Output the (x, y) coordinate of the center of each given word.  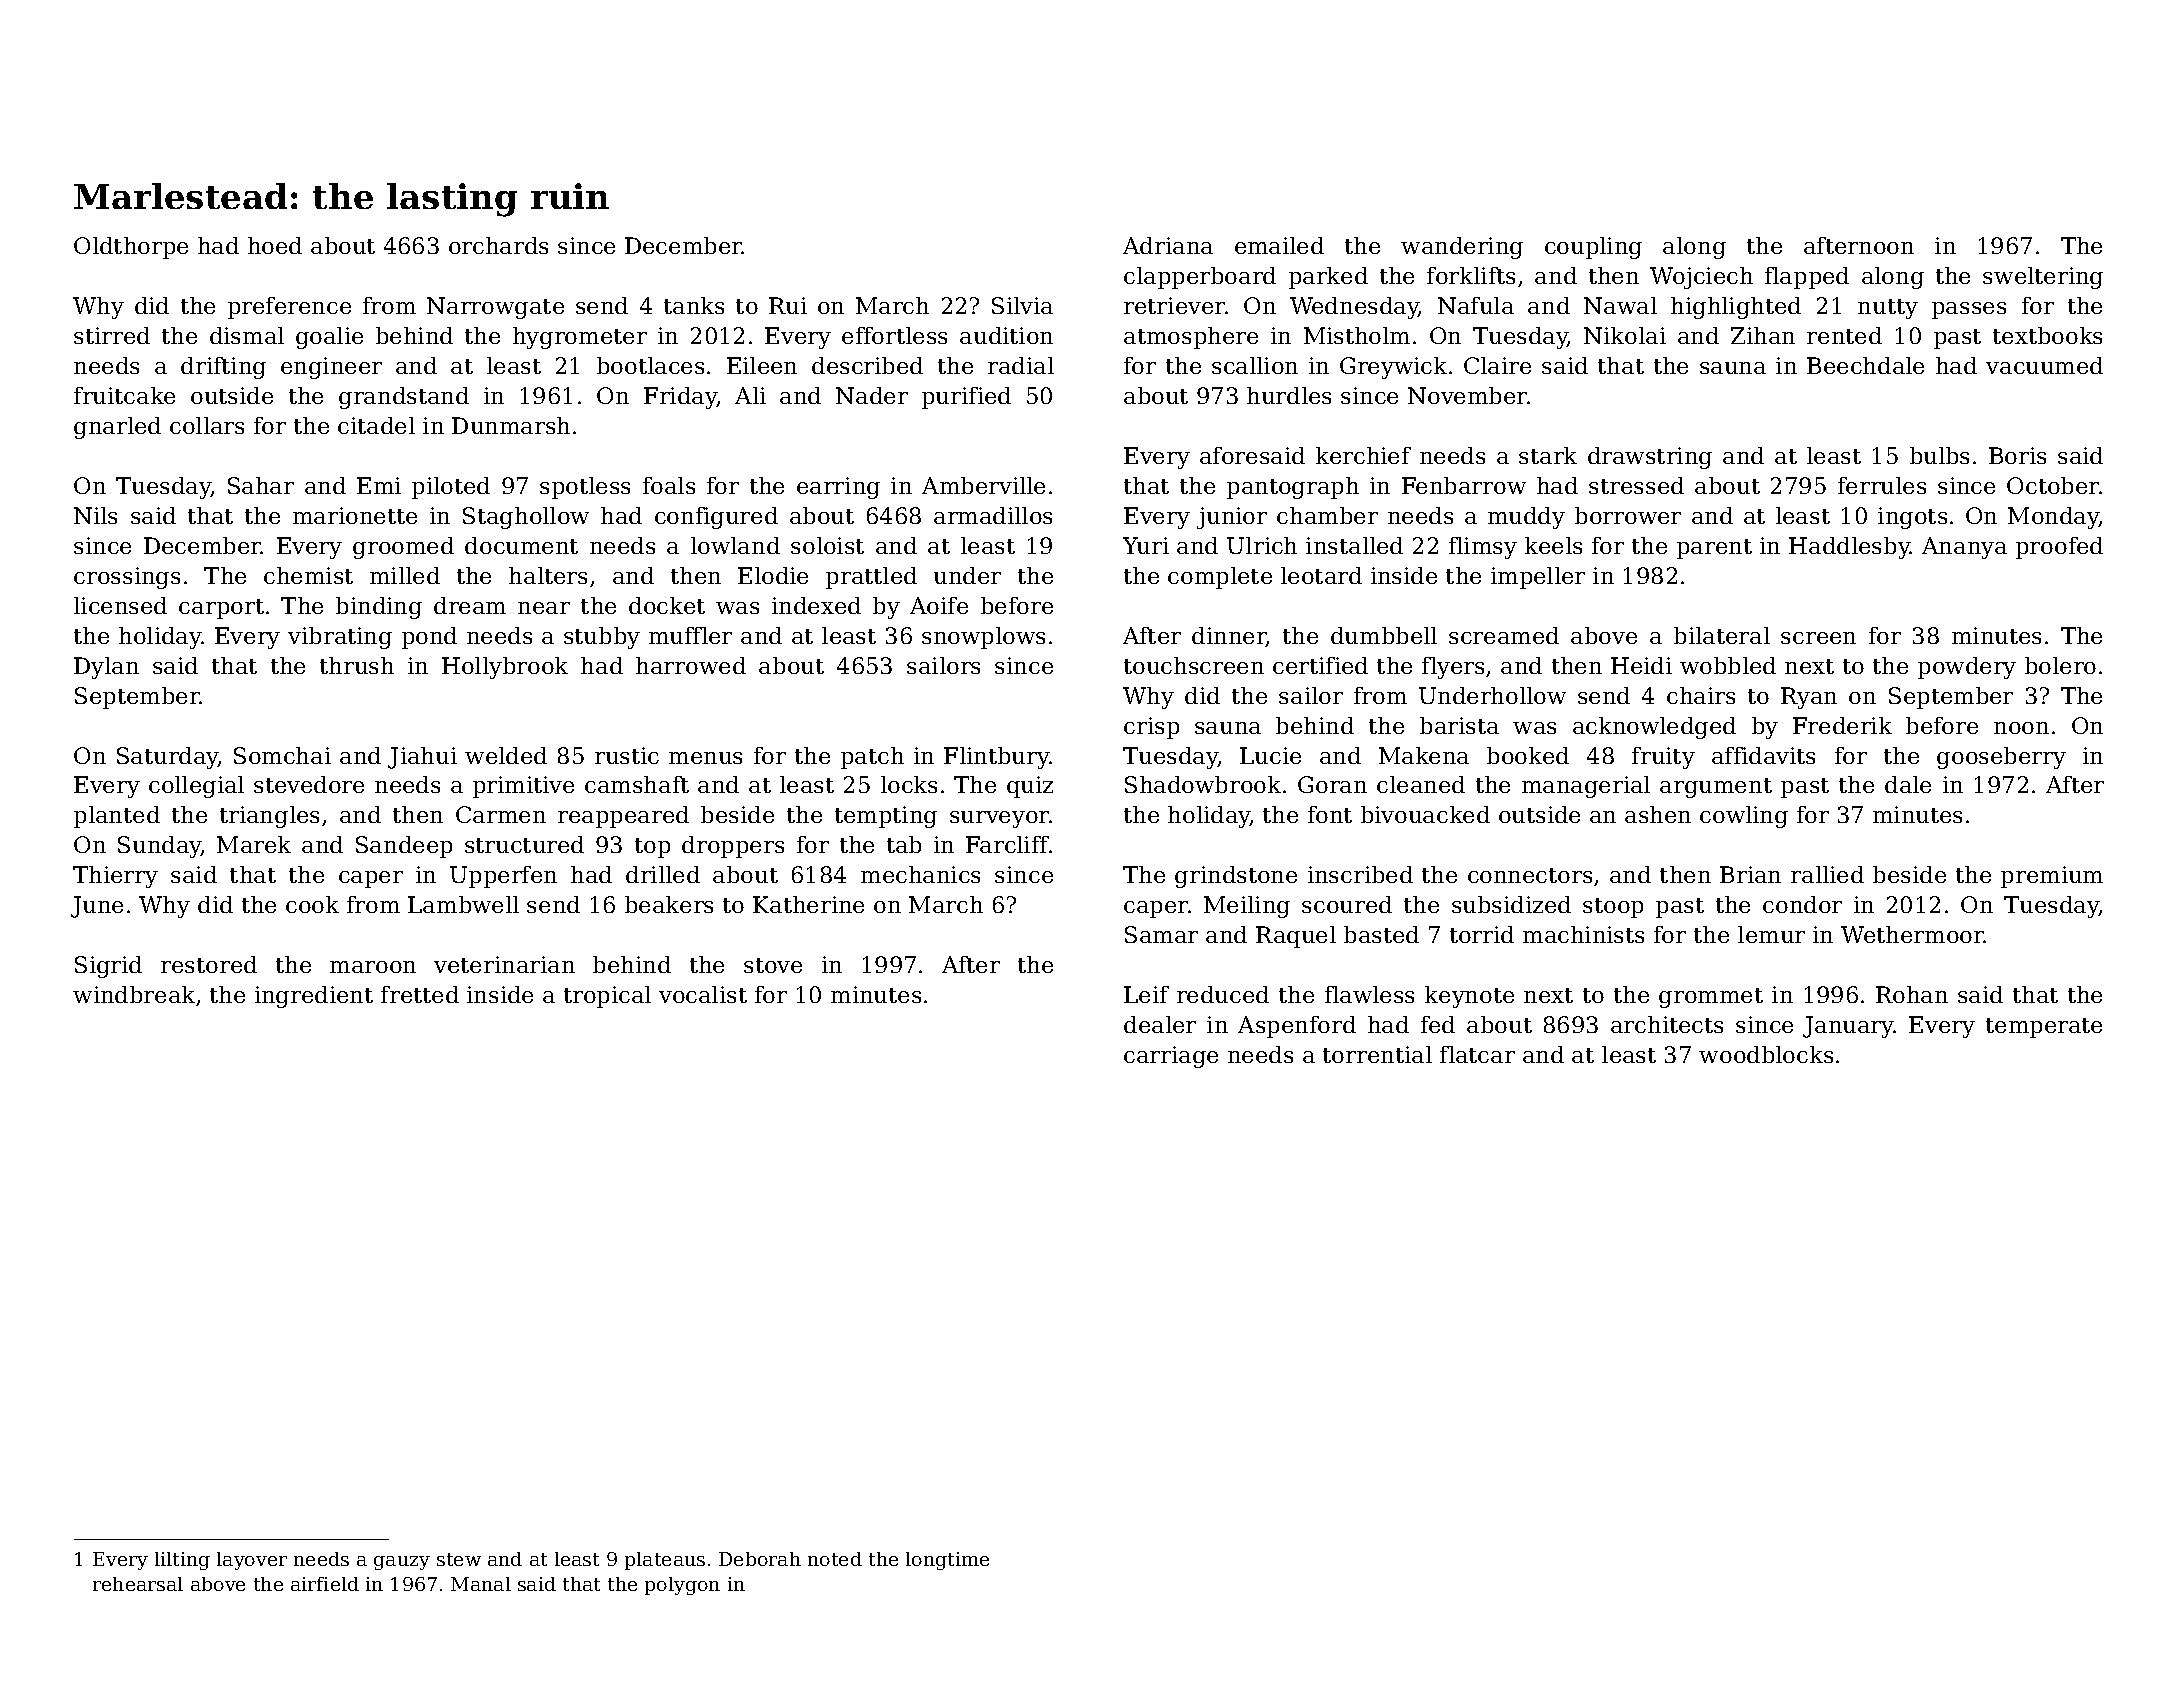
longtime (947, 1561)
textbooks (2047, 335)
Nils (95, 515)
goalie (329, 338)
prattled (871, 578)
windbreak (134, 994)
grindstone (1236, 877)
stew (459, 1559)
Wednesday (1354, 308)
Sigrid (108, 967)
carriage (1171, 1057)
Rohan (1912, 994)
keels (1553, 545)
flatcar (1477, 1054)
